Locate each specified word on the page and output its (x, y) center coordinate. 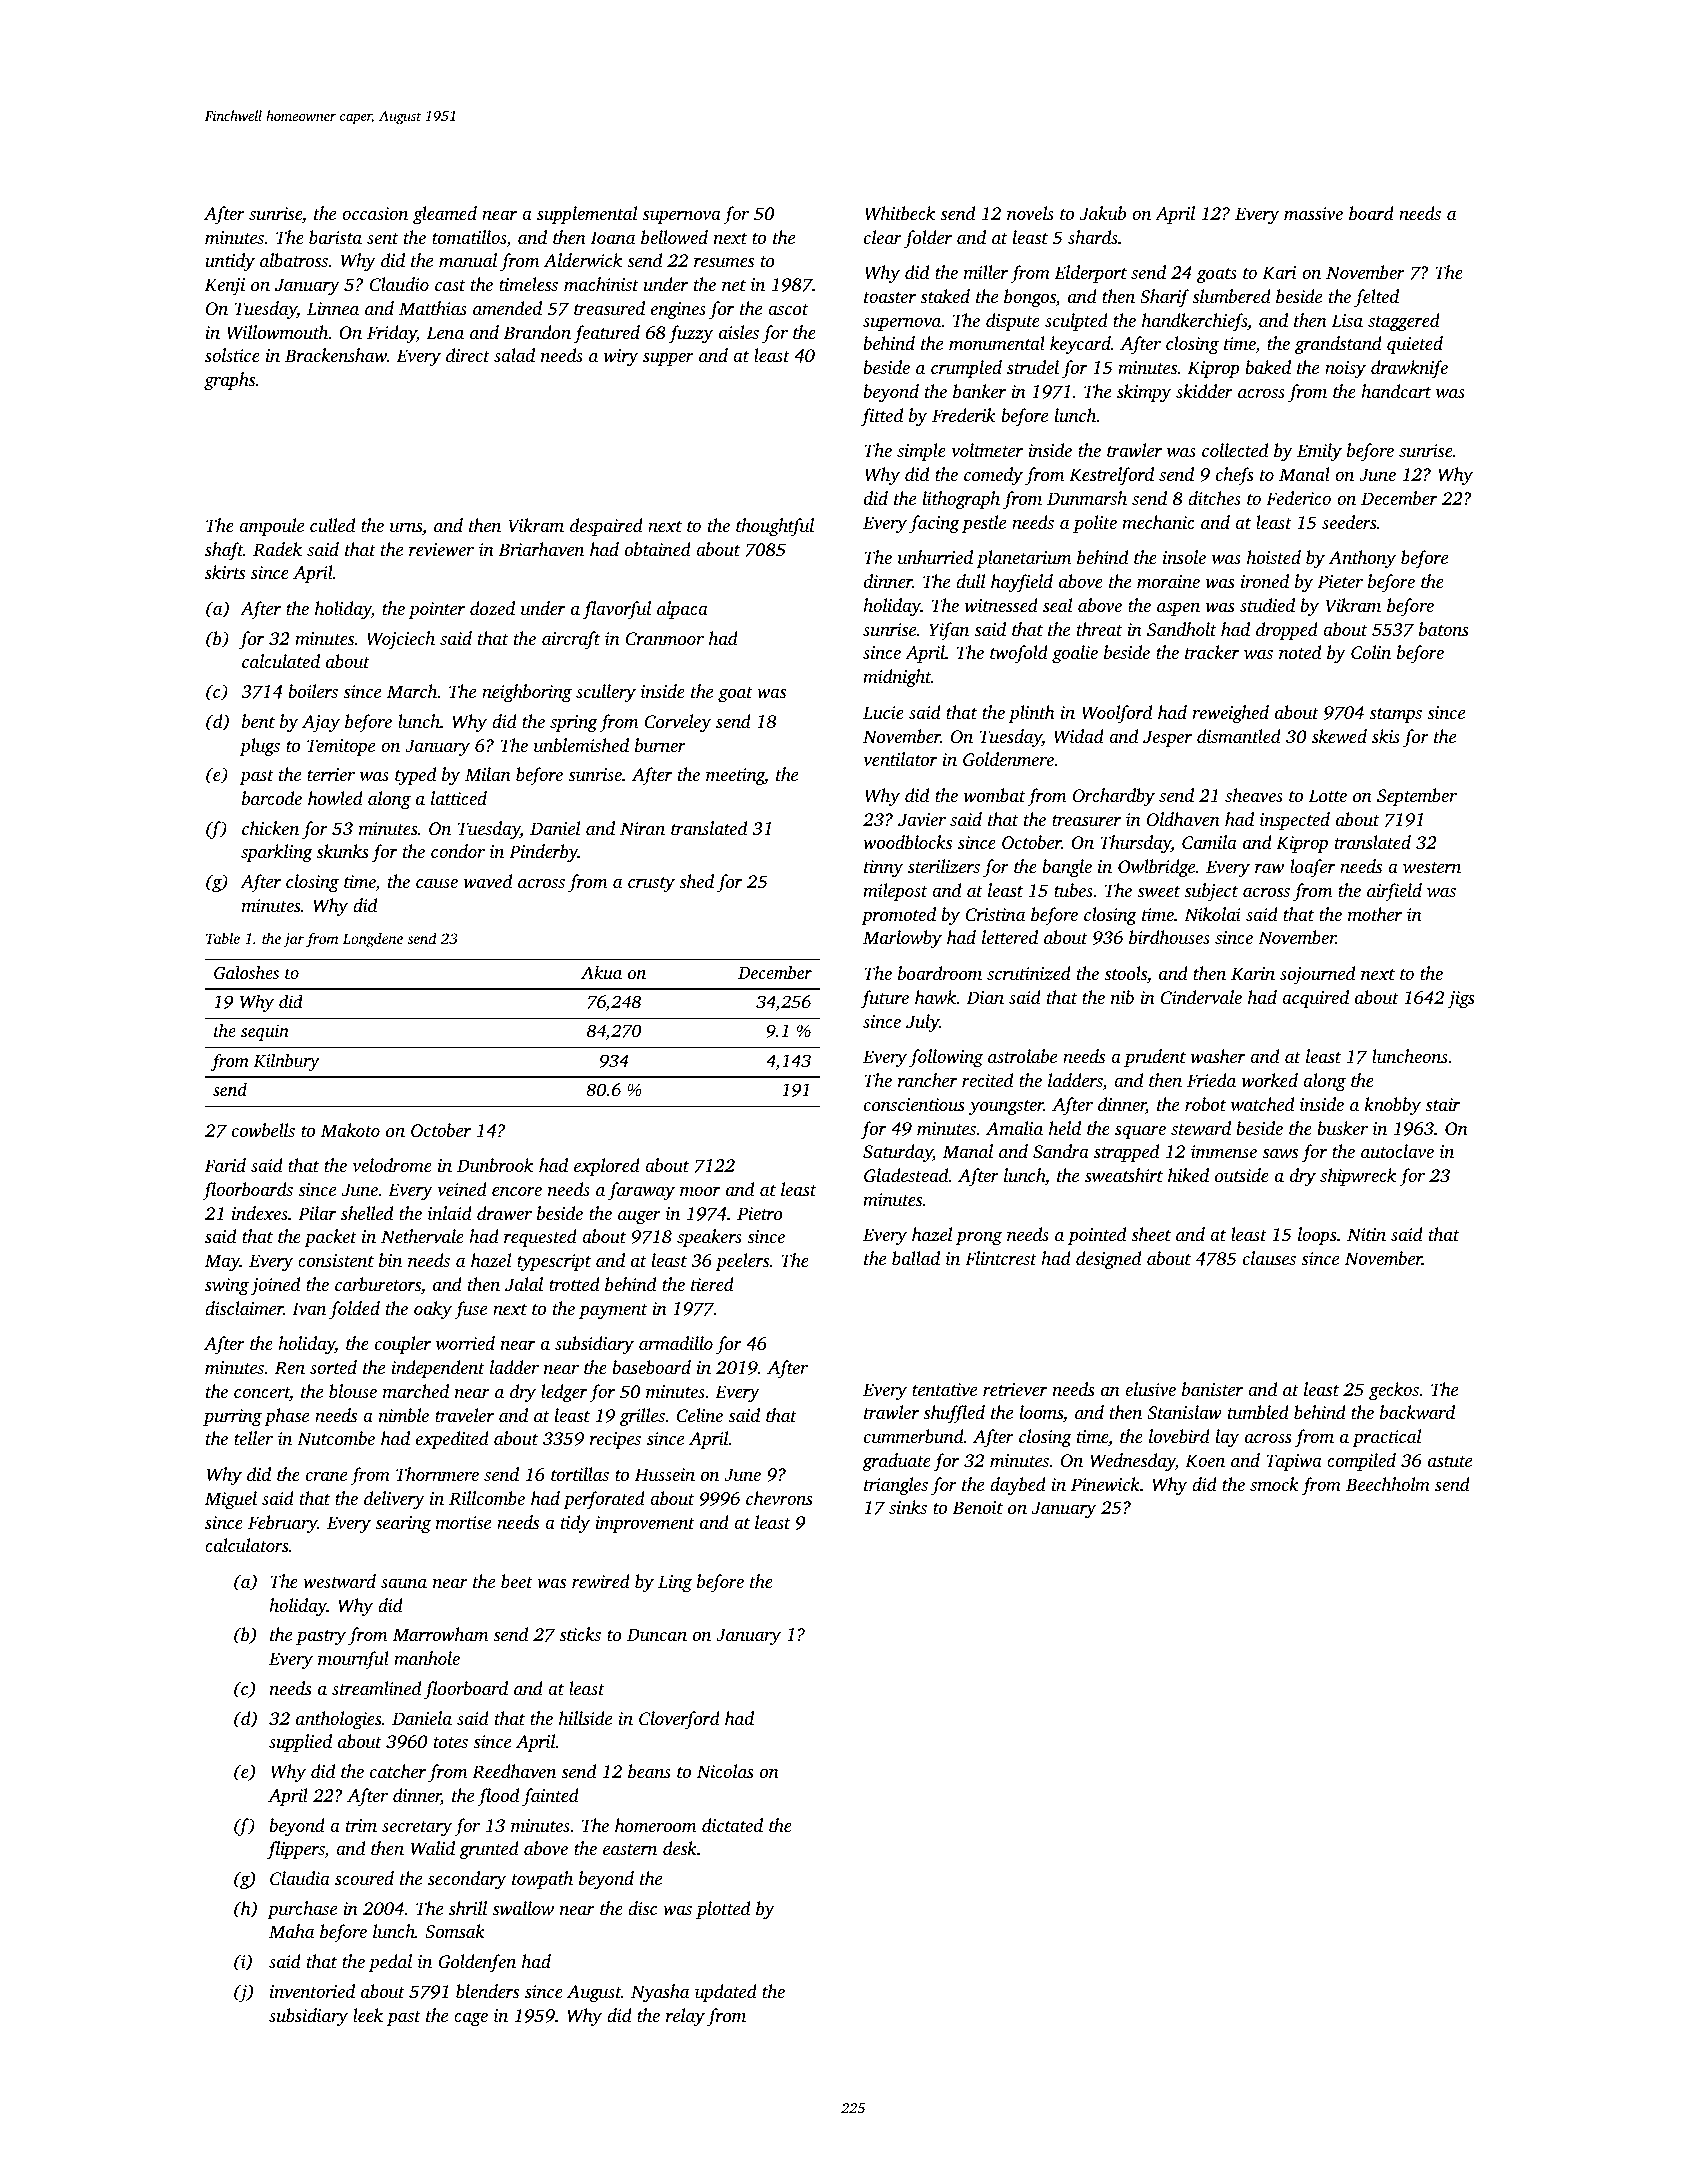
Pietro (760, 1213)
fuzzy (691, 334)
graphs (229, 381)
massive (1313, 213)
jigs (1461, 999)
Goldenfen (477, 1963)
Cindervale (1201, 997)
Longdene (373, 940)
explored (607, 1167)
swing (227, 1286)
